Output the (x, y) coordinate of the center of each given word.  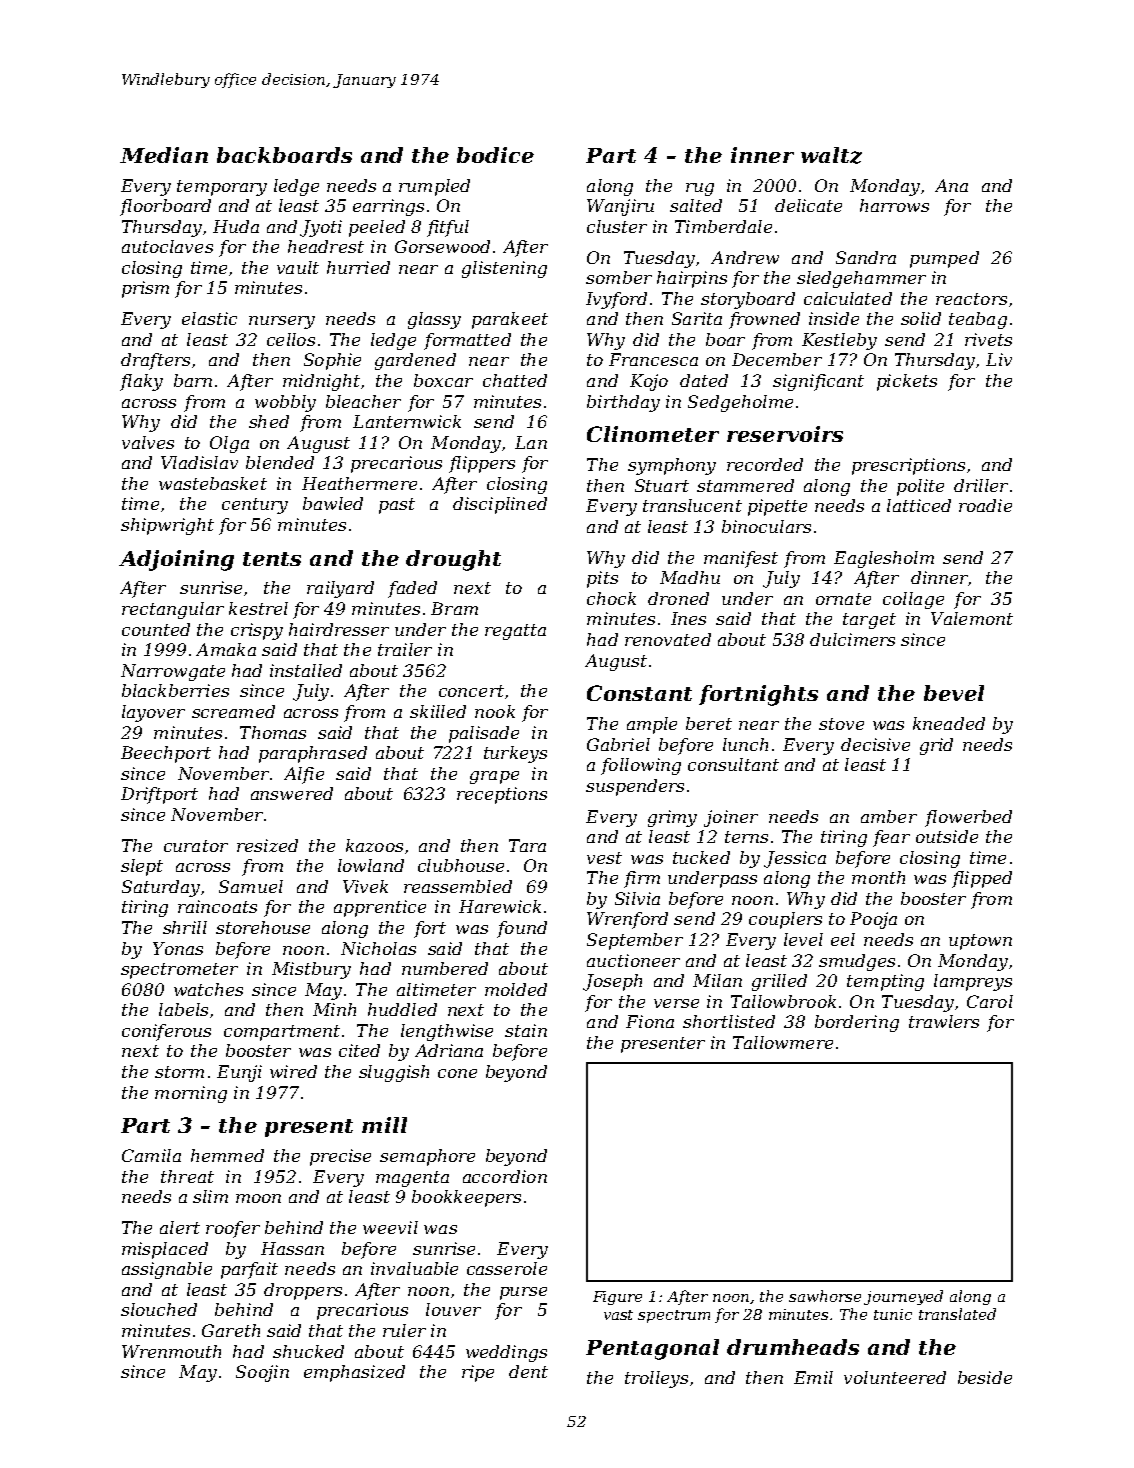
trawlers (944, 1021)
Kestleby (839, 341)
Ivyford (616, 300)
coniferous (166, 1032)
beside (985, 1377)
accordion (505, 1176)
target (869, 621)
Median (164, 155)
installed (306, 670)
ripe (478, 1373)
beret (709, 723)
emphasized (354, 1373)
